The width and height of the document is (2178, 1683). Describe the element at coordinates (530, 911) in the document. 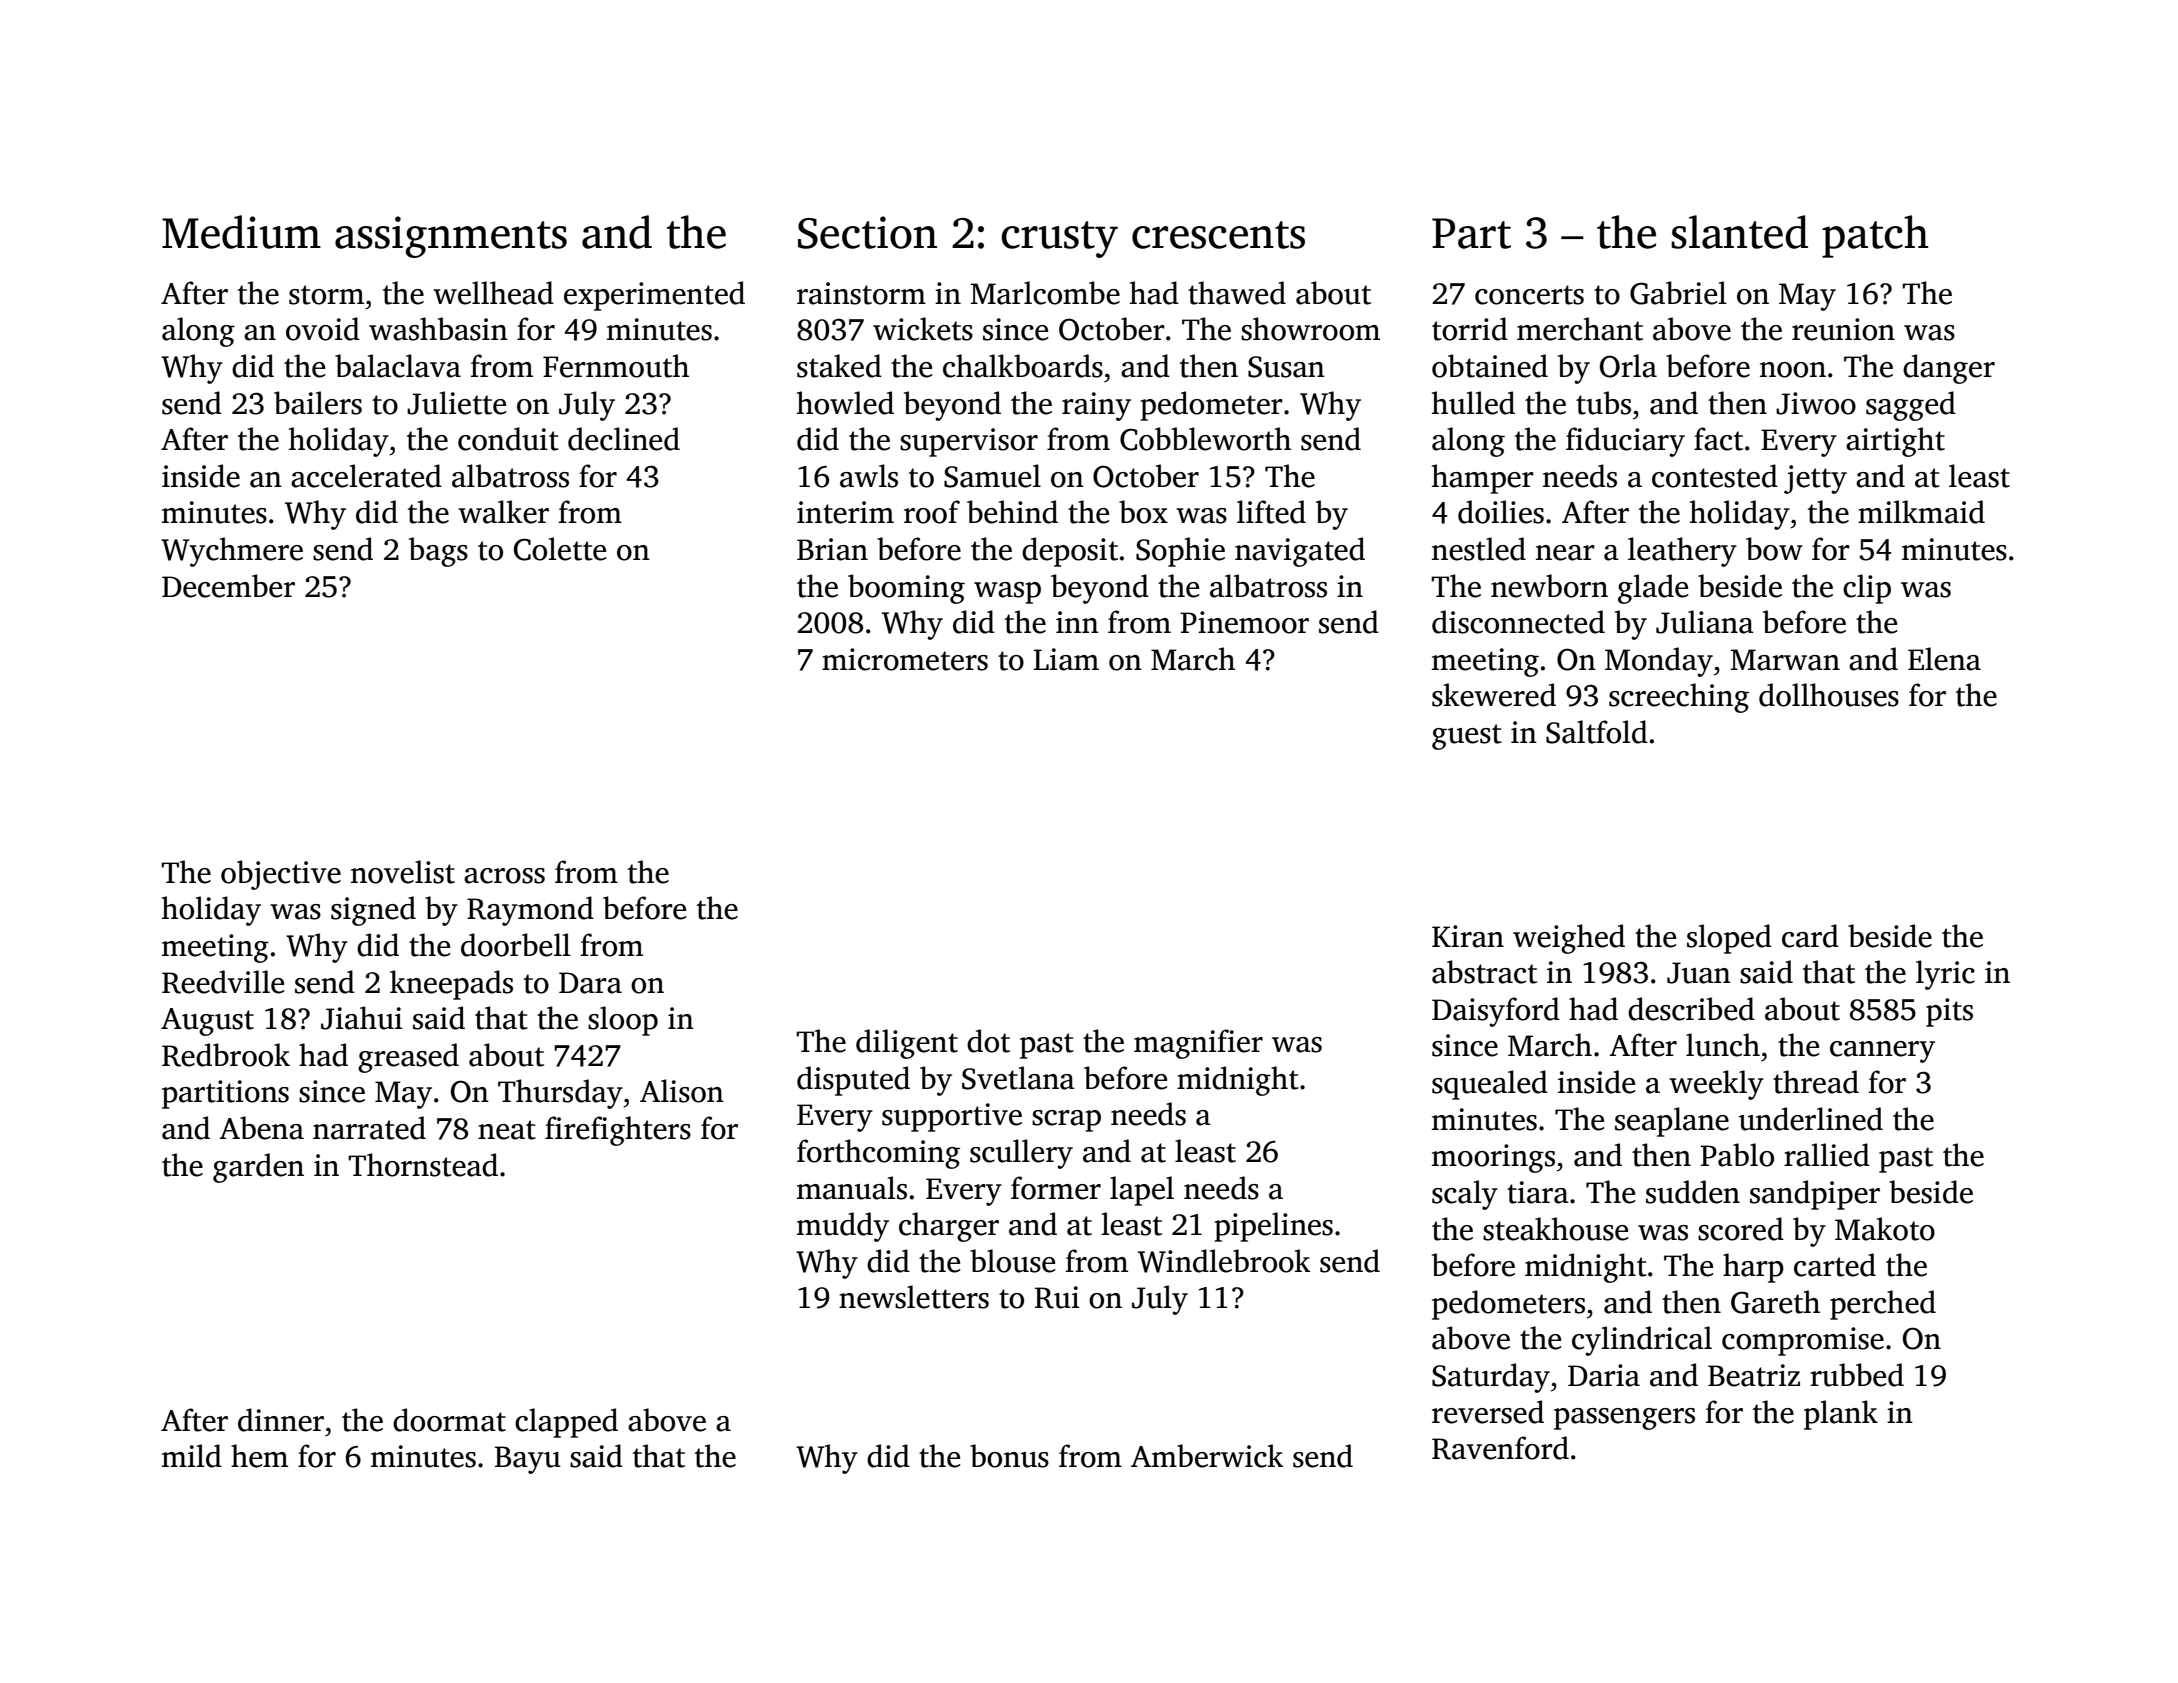

I see `Raymond` at that location.
